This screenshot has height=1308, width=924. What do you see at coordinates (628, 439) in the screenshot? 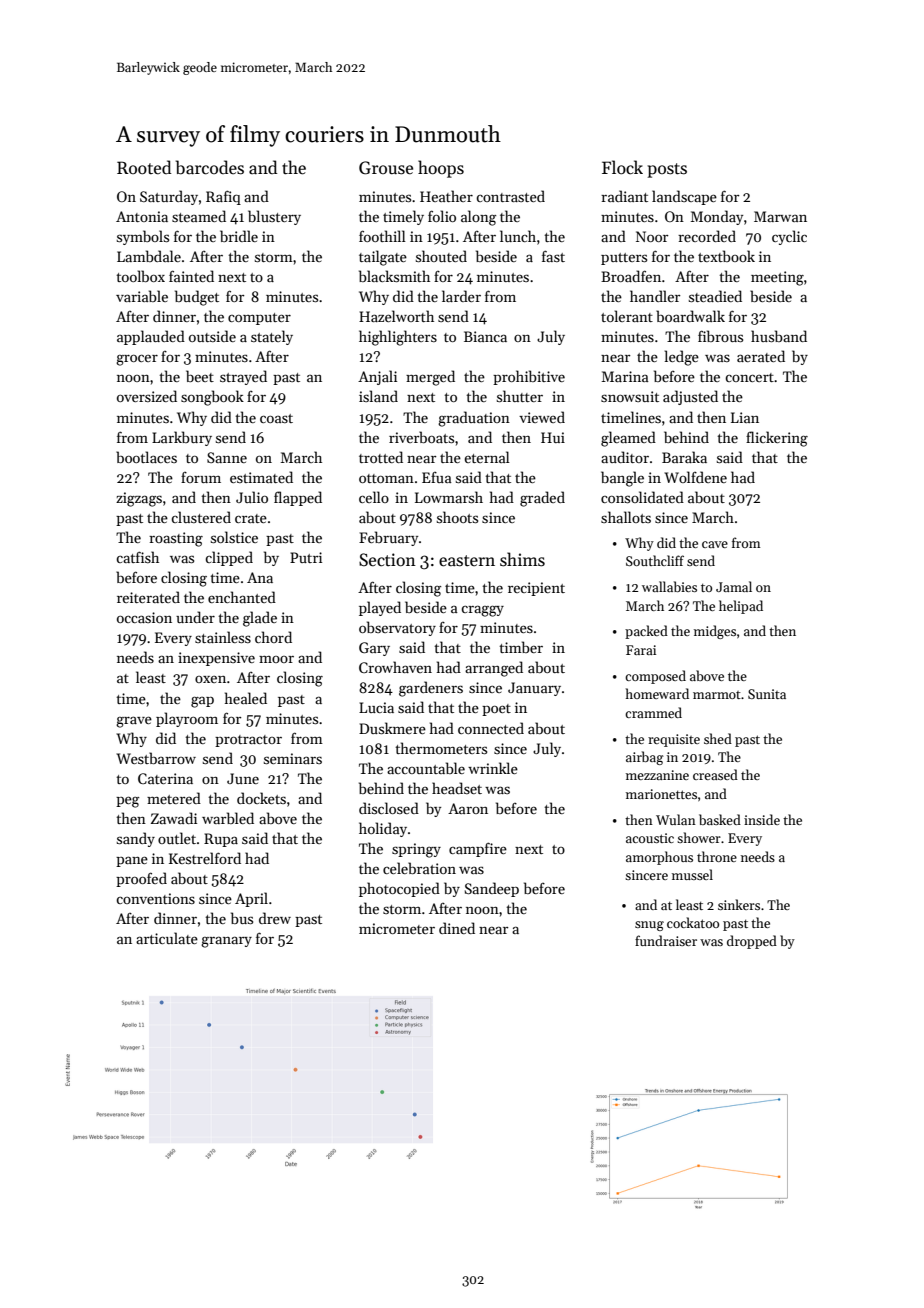
I see `gleamed` at bounding box center [628, 439].
